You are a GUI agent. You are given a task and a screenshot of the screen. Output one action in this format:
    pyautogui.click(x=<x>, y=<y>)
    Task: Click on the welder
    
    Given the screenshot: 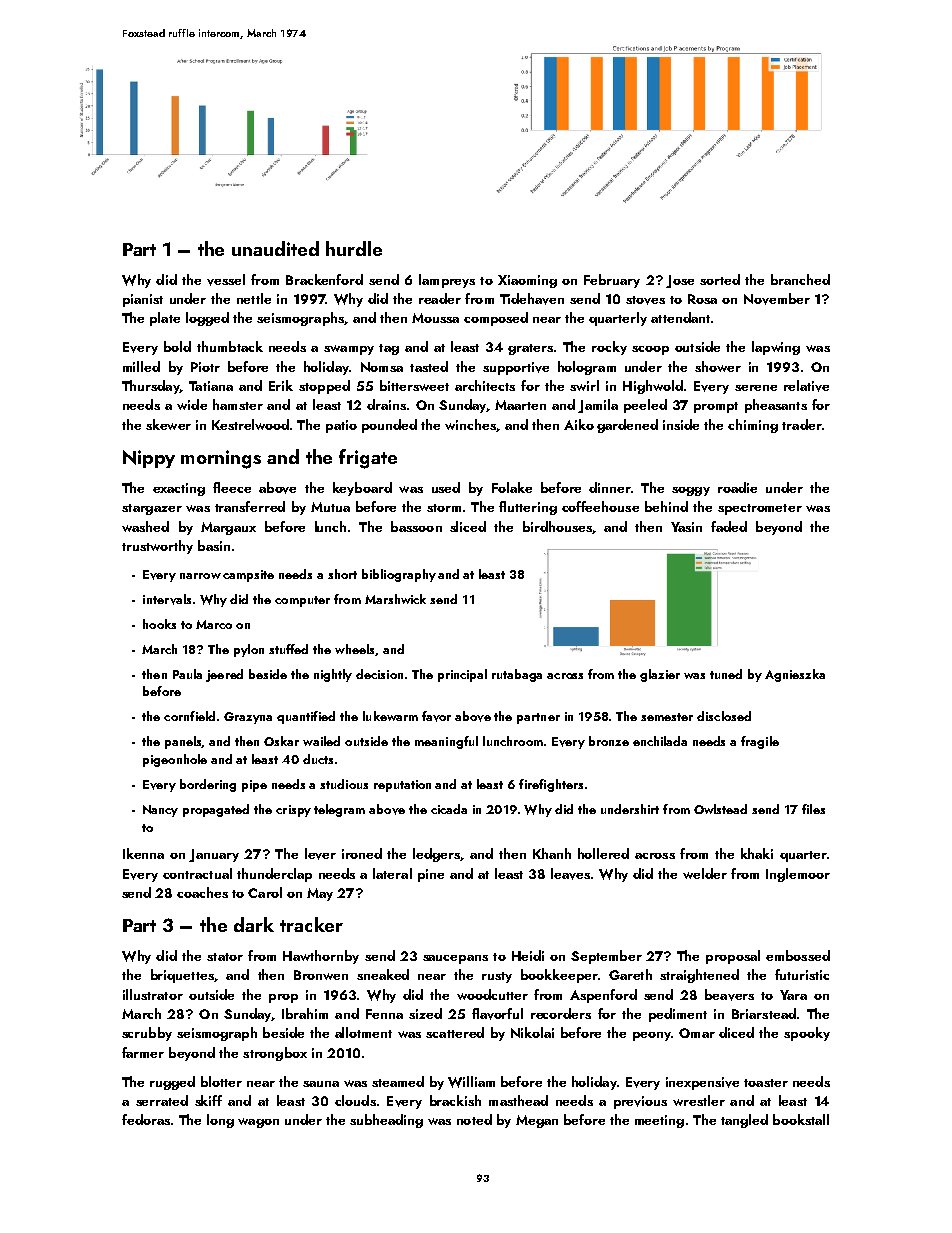 What is the action you would take?
    pyautogui.click(x=705, y=873)
